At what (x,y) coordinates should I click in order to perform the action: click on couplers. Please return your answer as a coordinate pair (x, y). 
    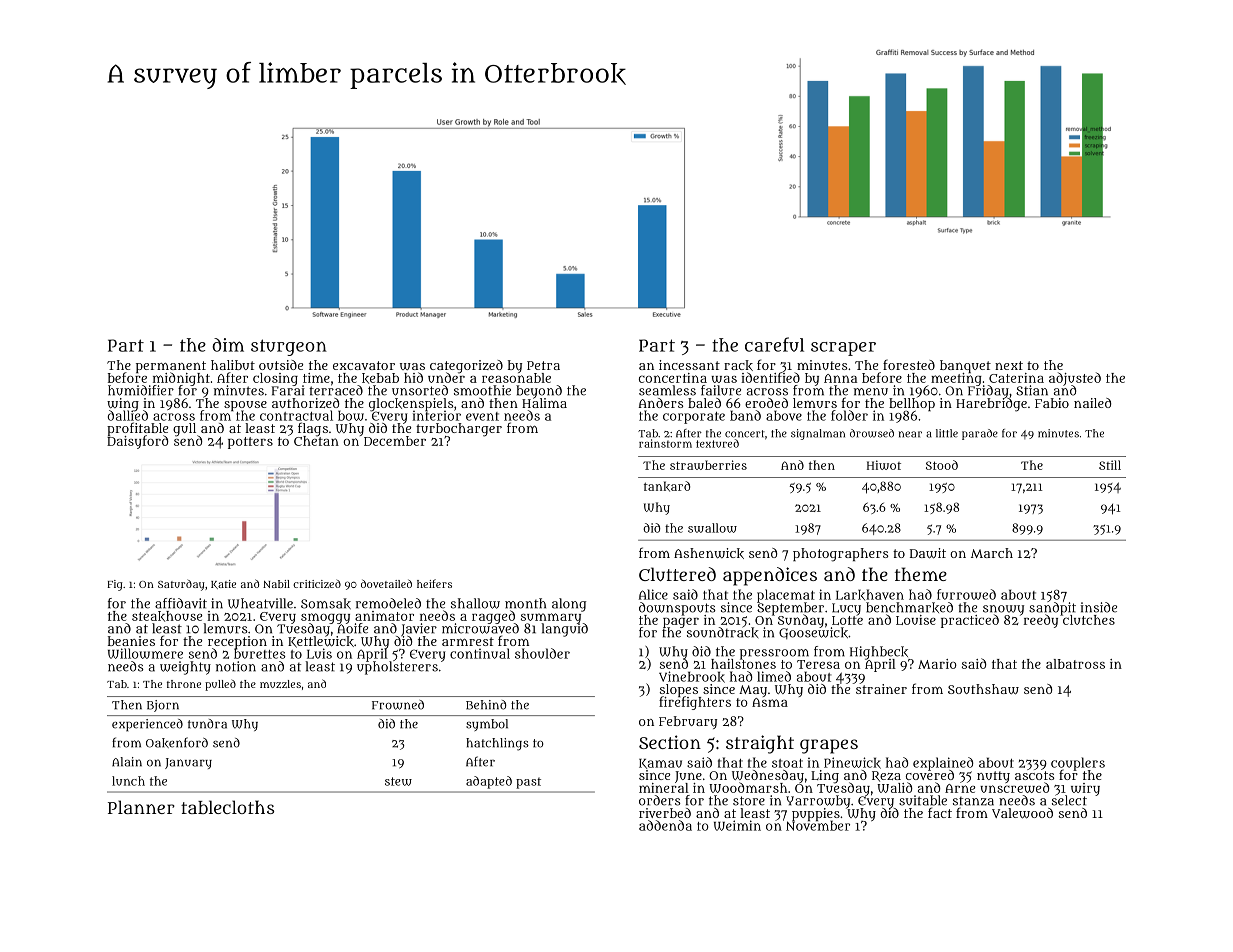
    Looking at the image, I should click on (1078, 763).
